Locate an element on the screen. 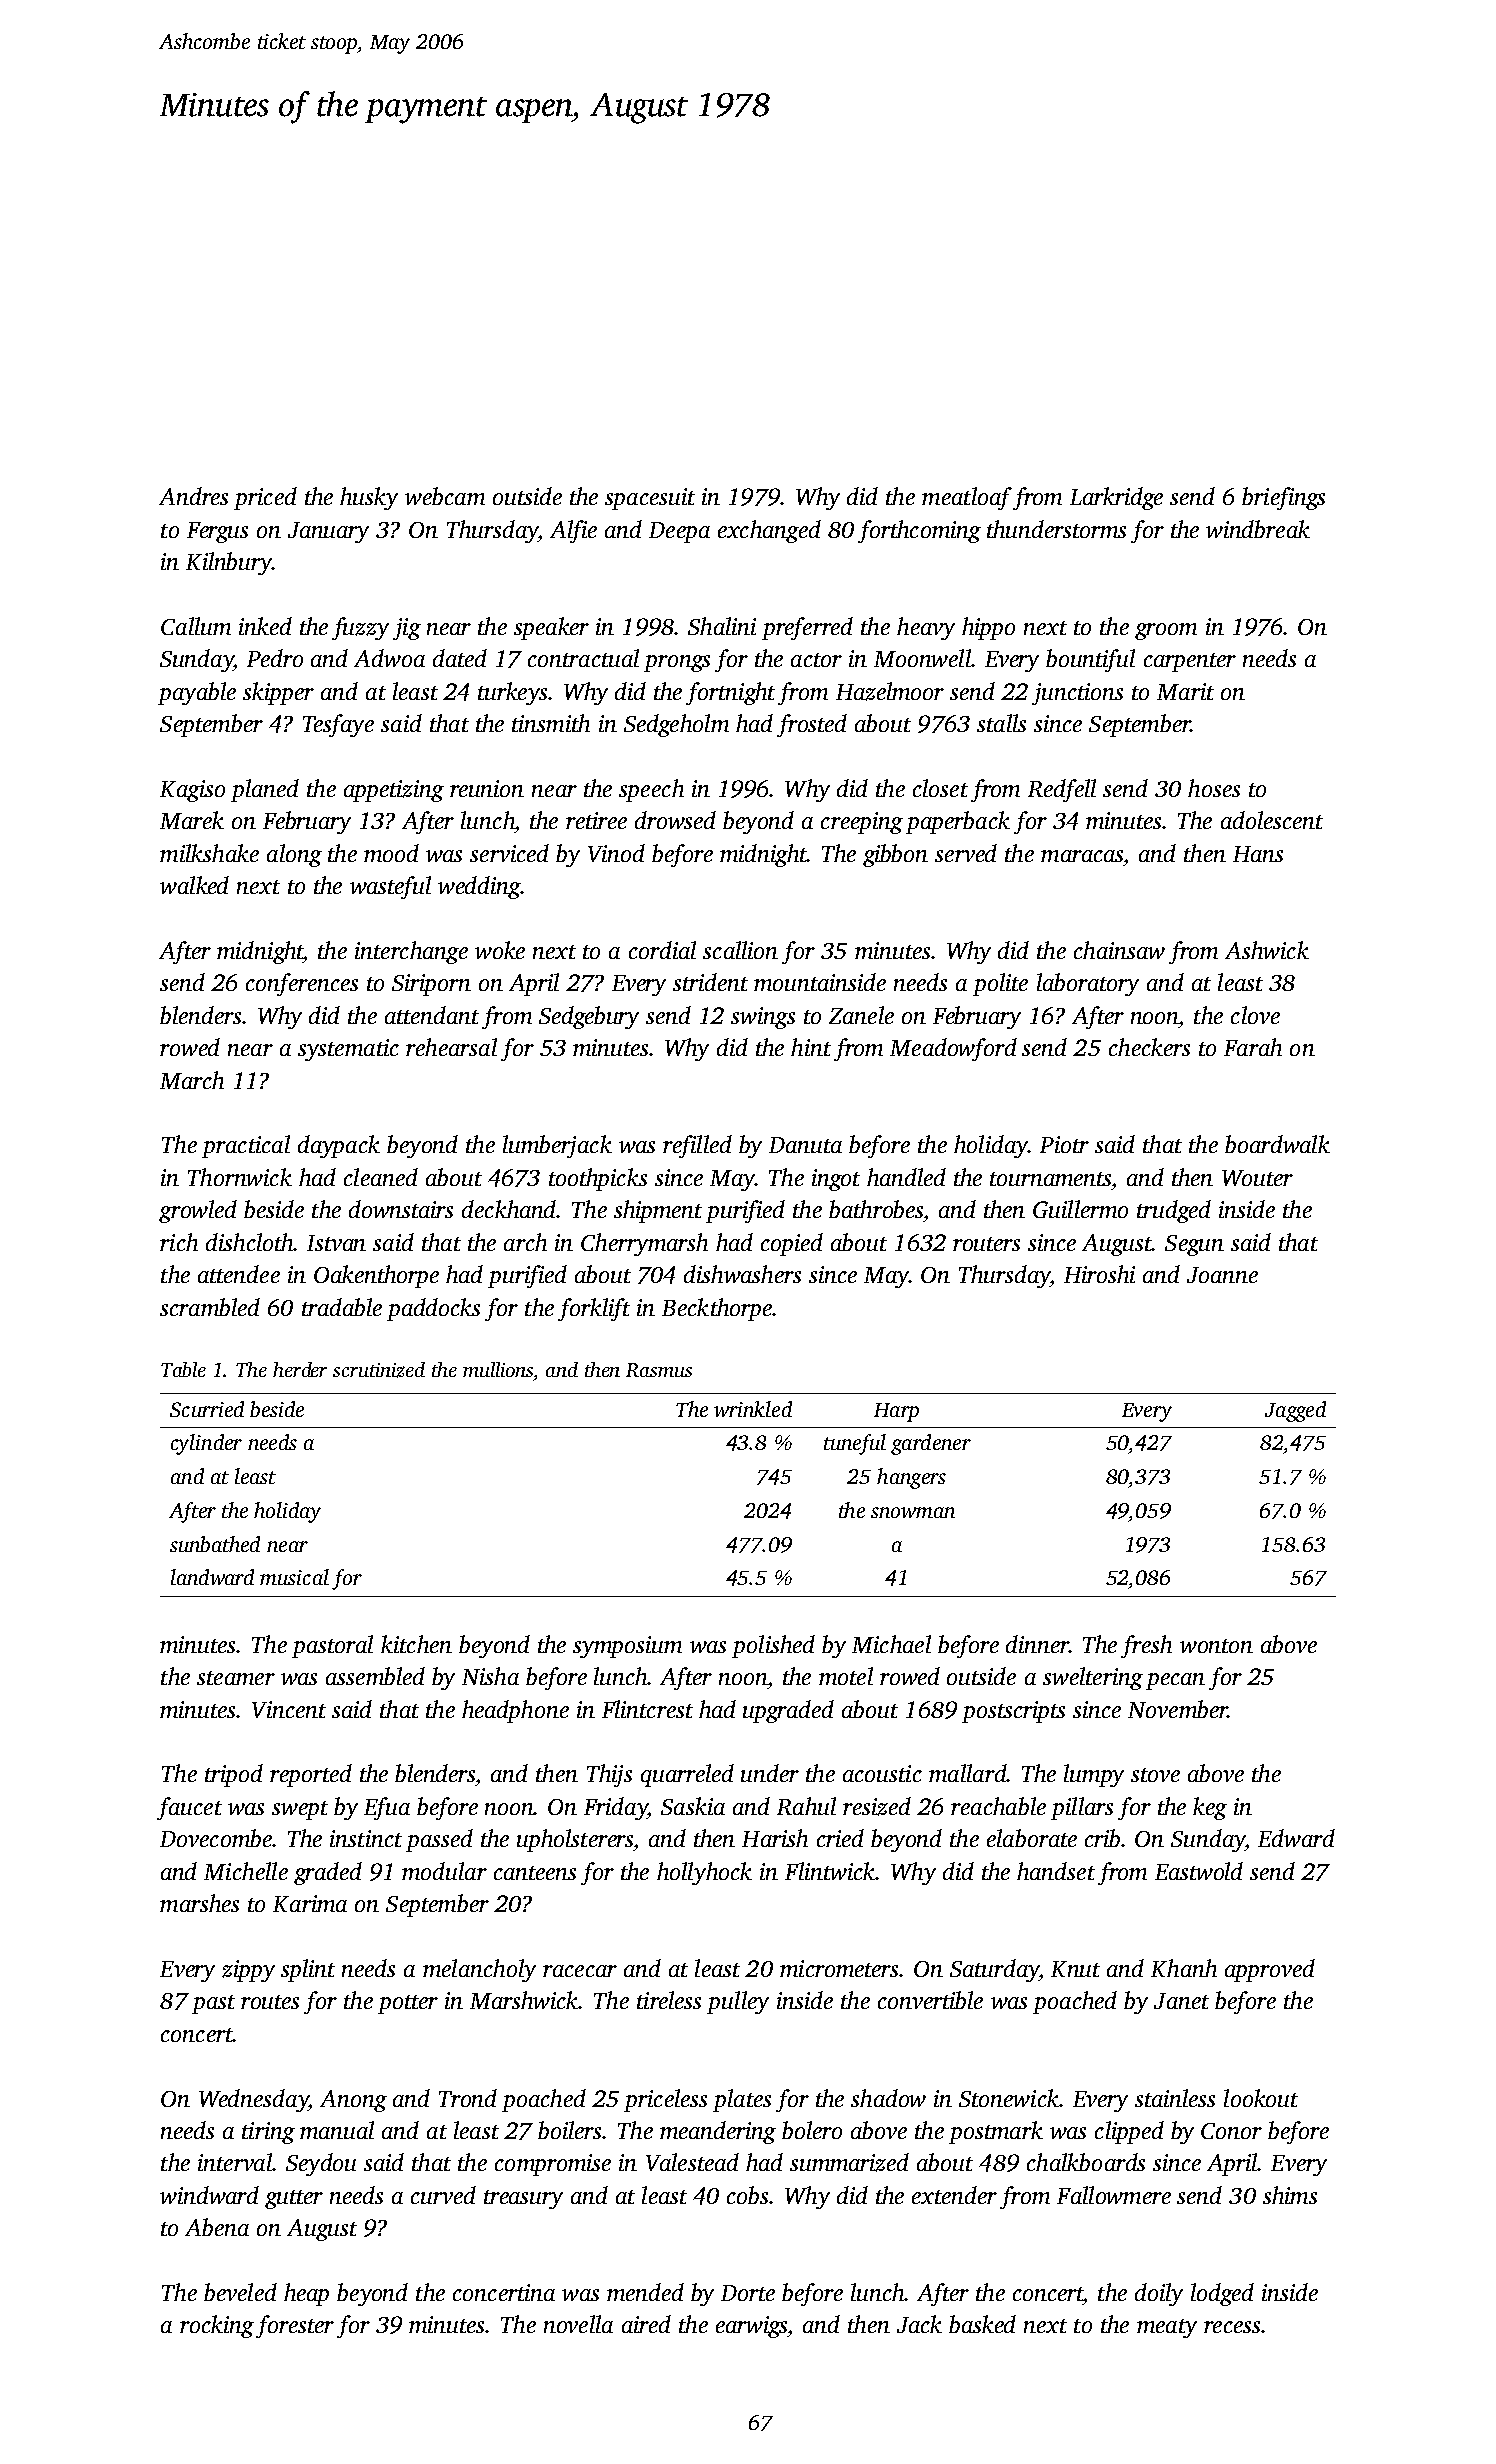 The image size is (1496, 2464). assembled is located at coordinates (375, 1676).
